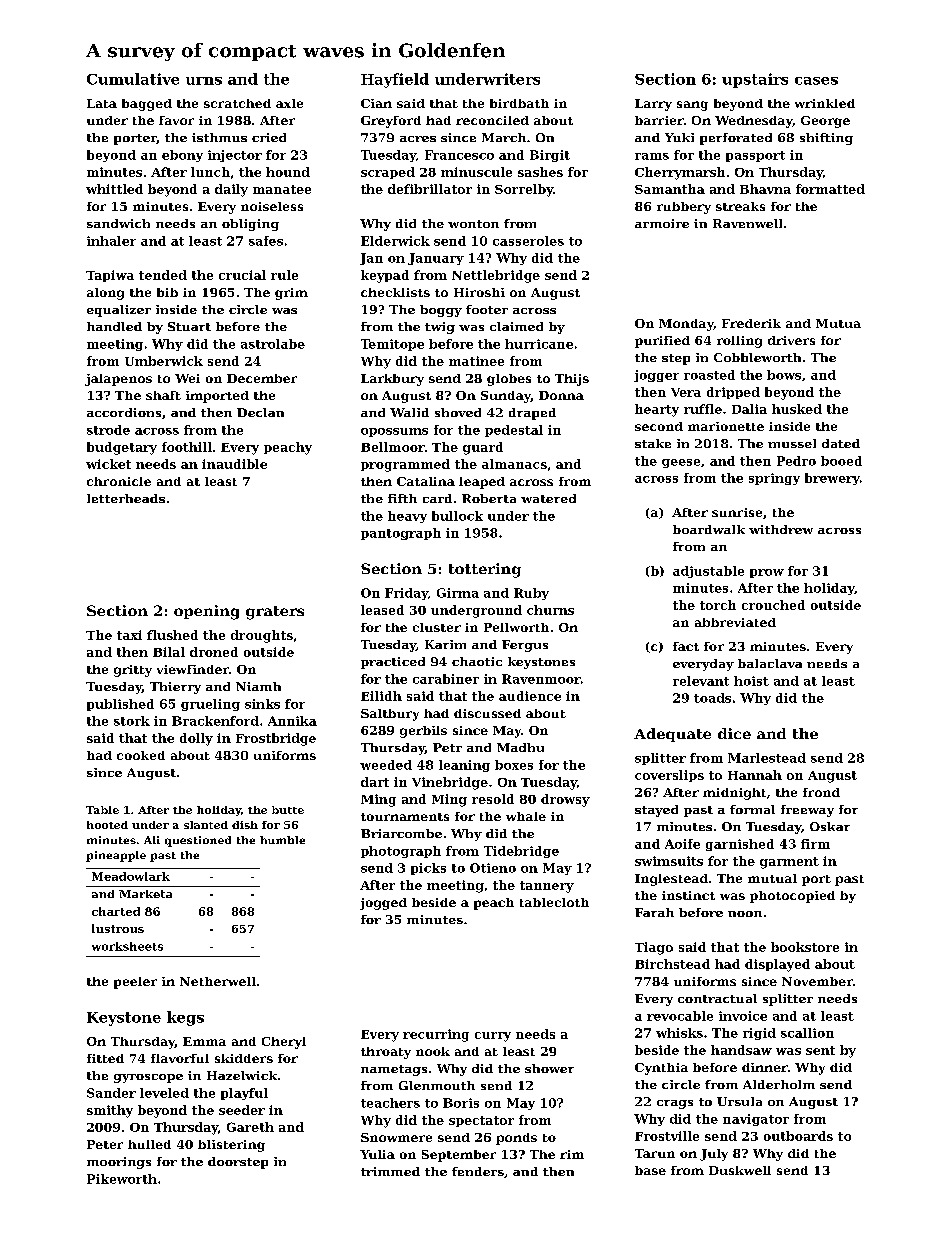 Image resolution: width=952 pixels, height=1233 pixels. Describe the element at coordinates (231, 1146) in the screenshot. I see `blistering` at that location.
